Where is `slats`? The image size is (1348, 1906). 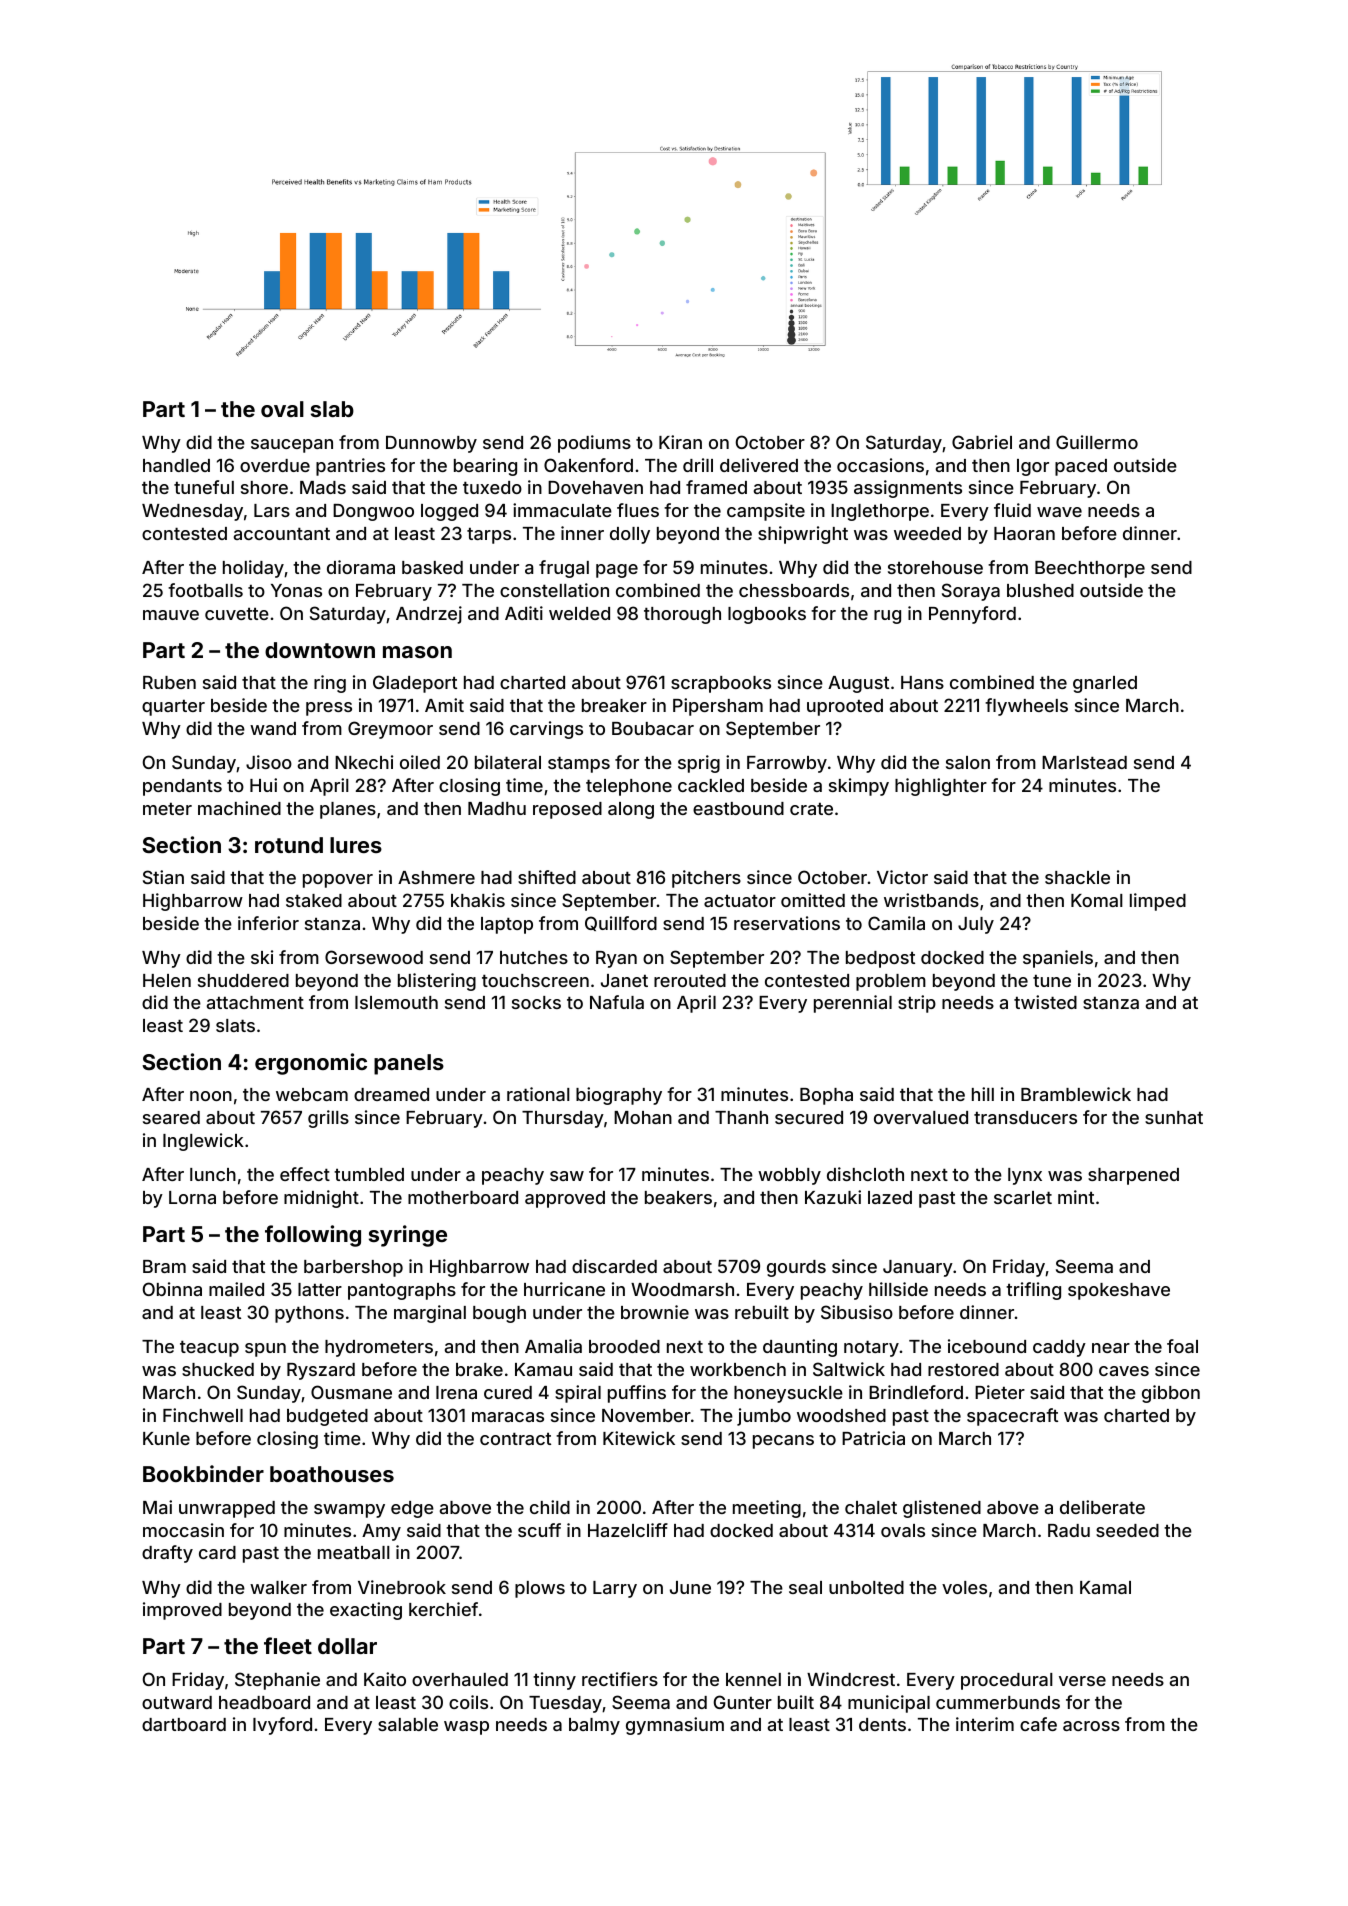 slats is located at coordinates (235, 1025).
